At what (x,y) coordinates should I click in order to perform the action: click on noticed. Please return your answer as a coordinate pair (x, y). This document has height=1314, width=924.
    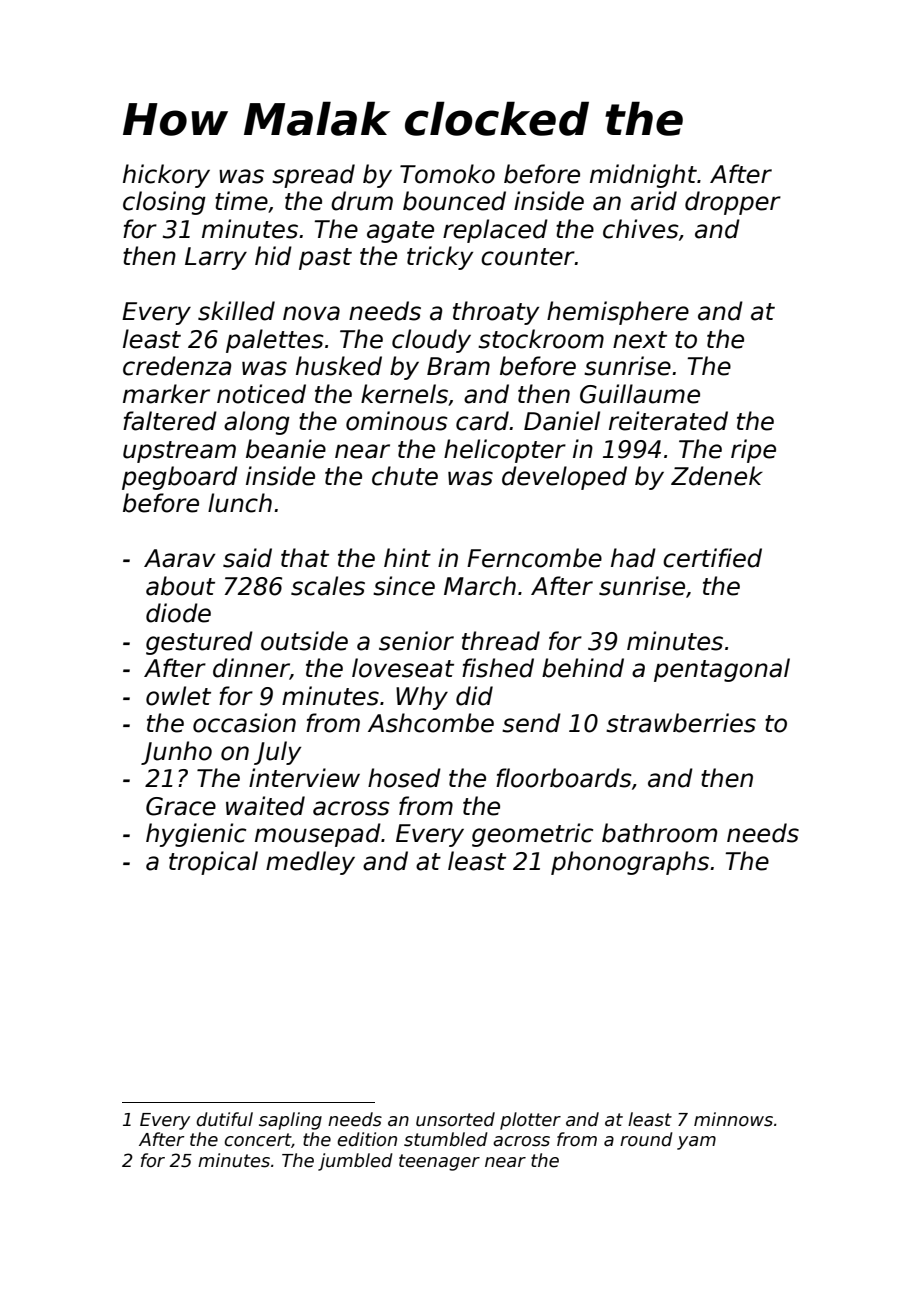
    Looking at the image, I should click on (261, 394).
